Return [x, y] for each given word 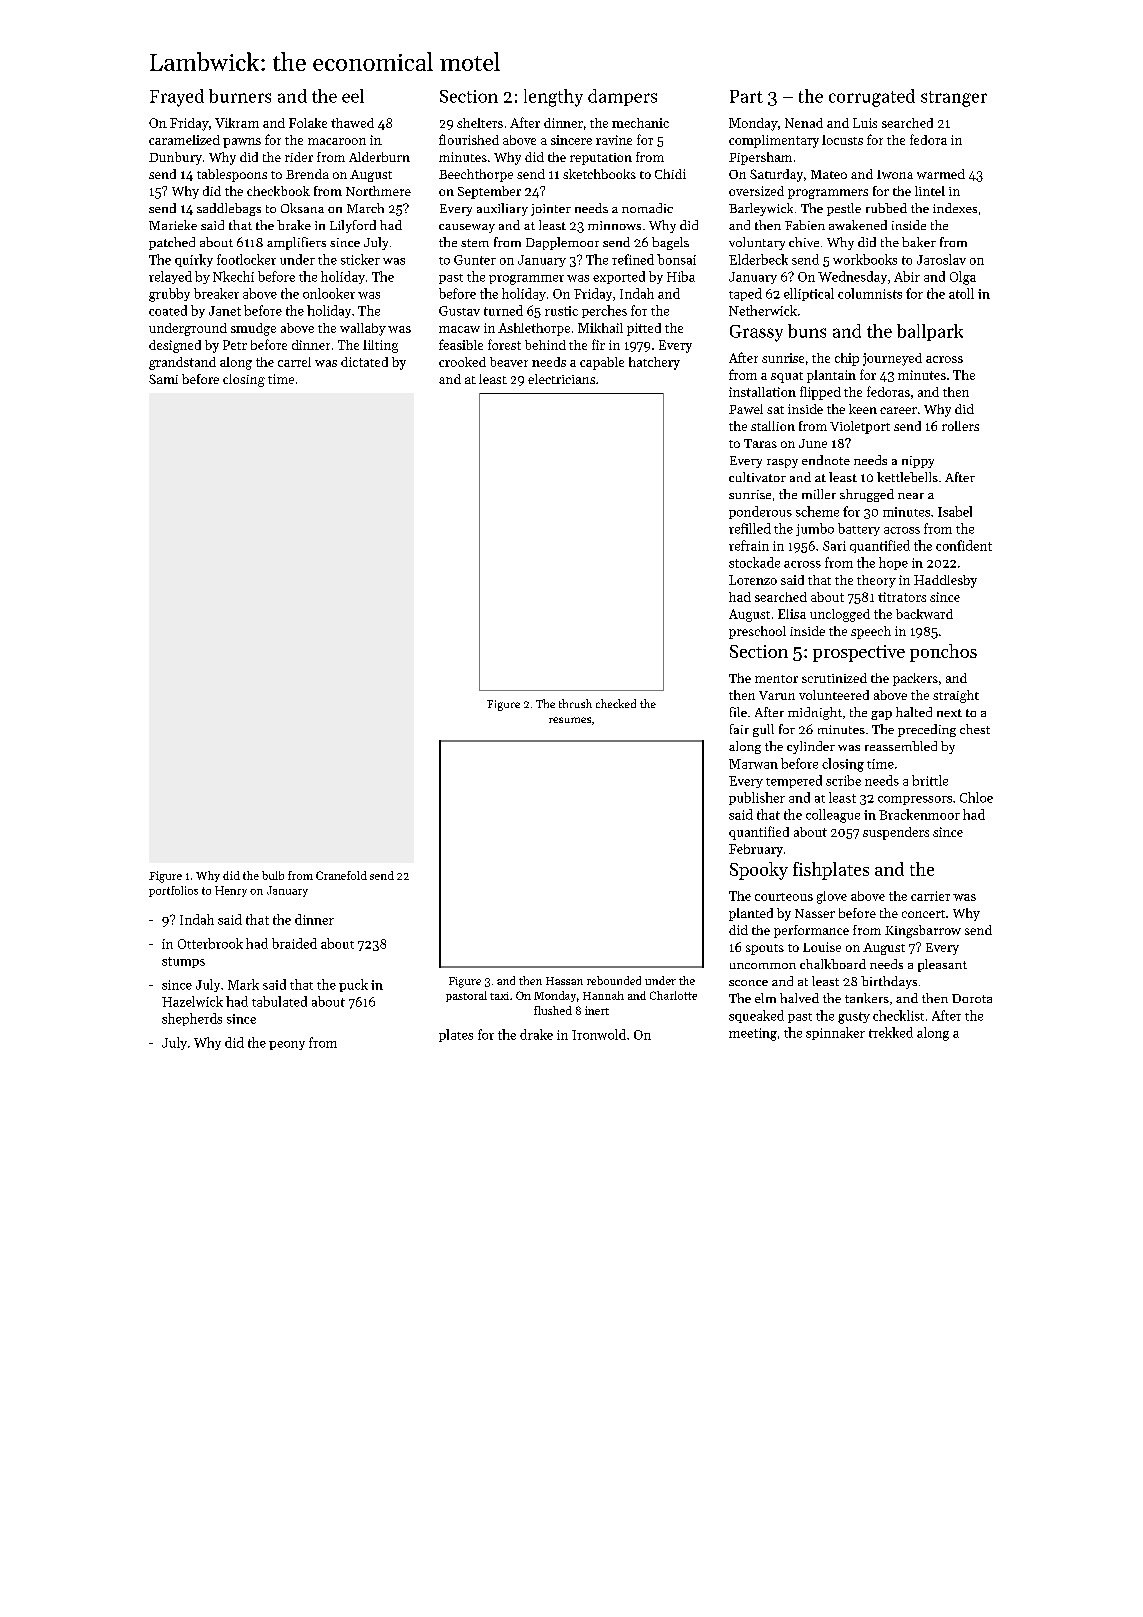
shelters [480, 123]
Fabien [805, 225]
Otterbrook [210, 943]
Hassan [564, 981]
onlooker [329, 293]
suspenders [896, 833]
